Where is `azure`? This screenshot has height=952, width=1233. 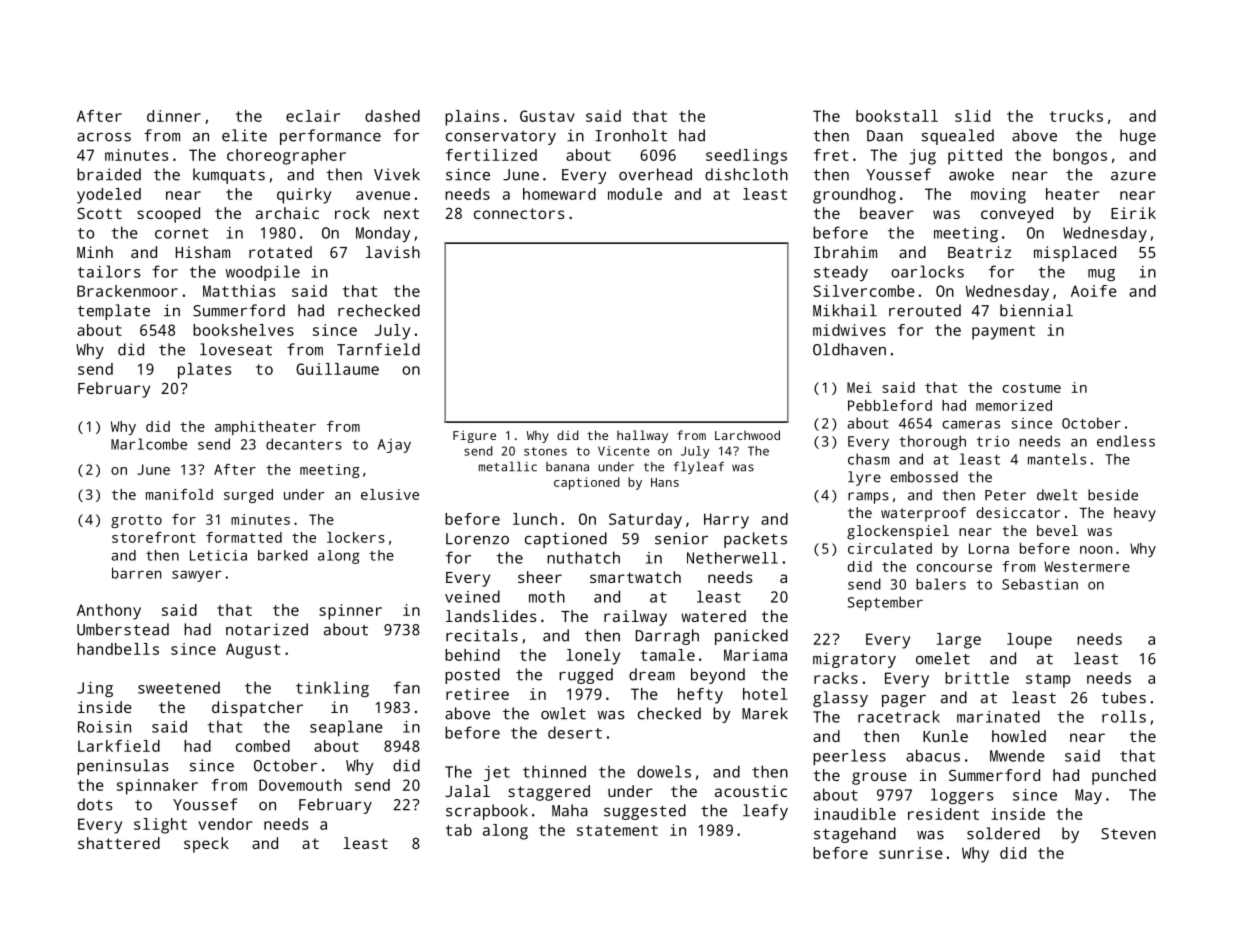 azure is located at coordinates (1133, 176).
